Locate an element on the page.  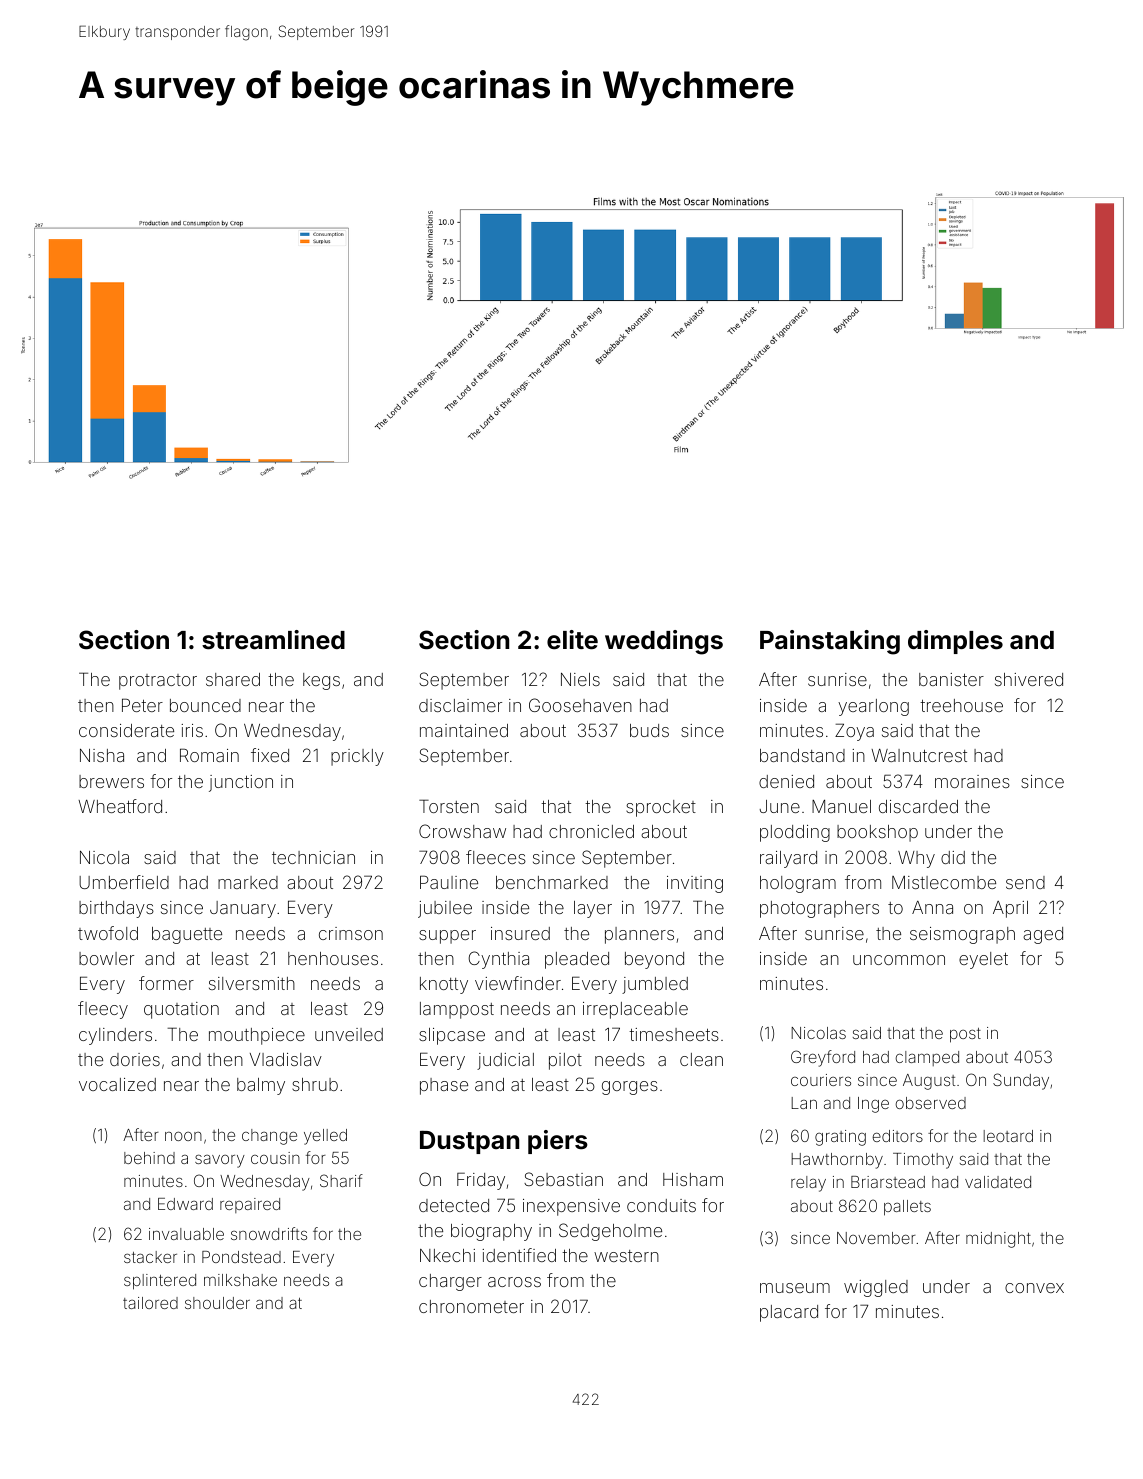
milkshake is located at coordinates (240, 1280).
